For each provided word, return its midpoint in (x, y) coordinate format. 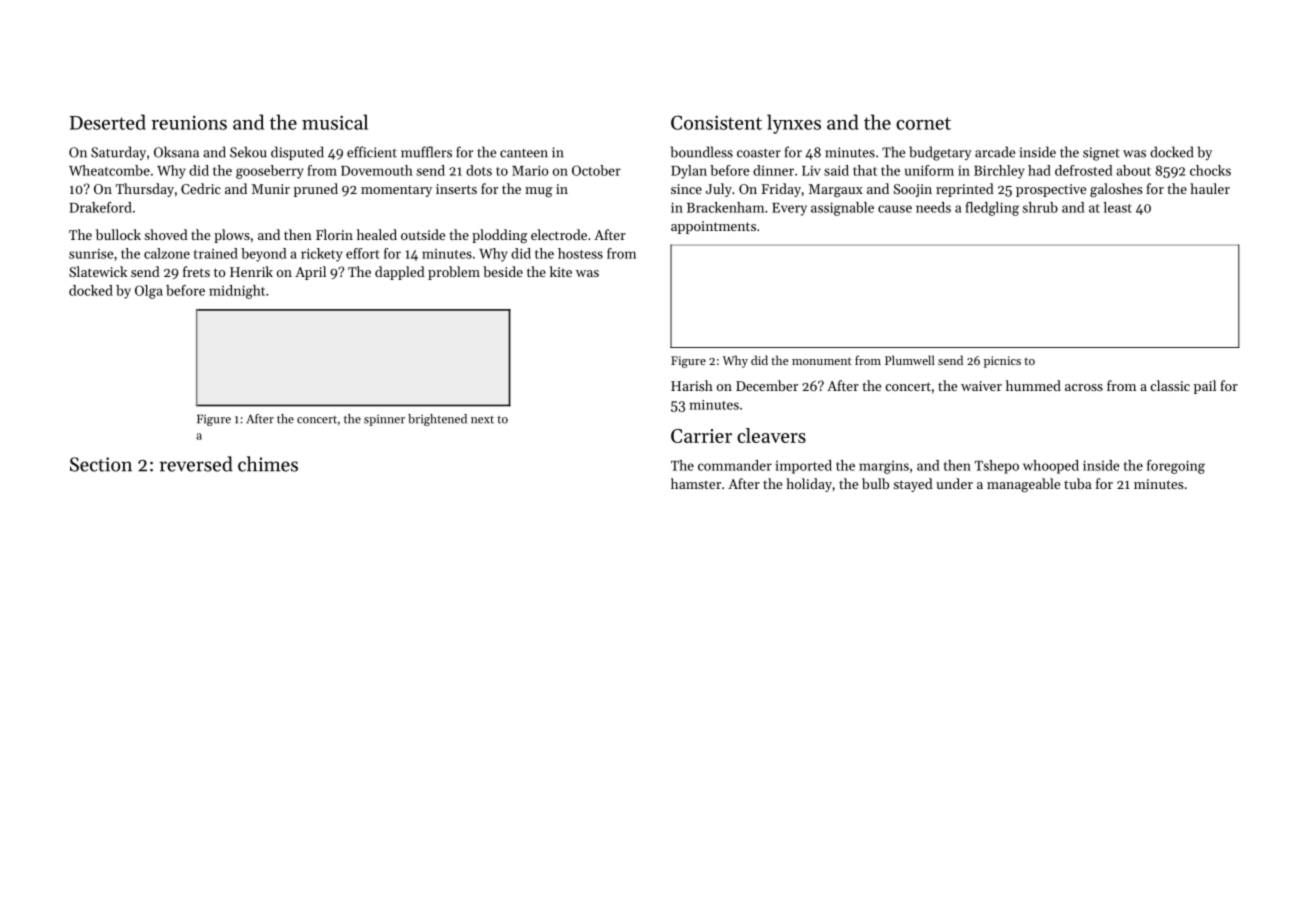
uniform (929, 170)
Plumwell (910, 360)
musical (335, 122)
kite (561, 271)
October (596, 170)
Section (101, 464)
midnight (237, 292)
